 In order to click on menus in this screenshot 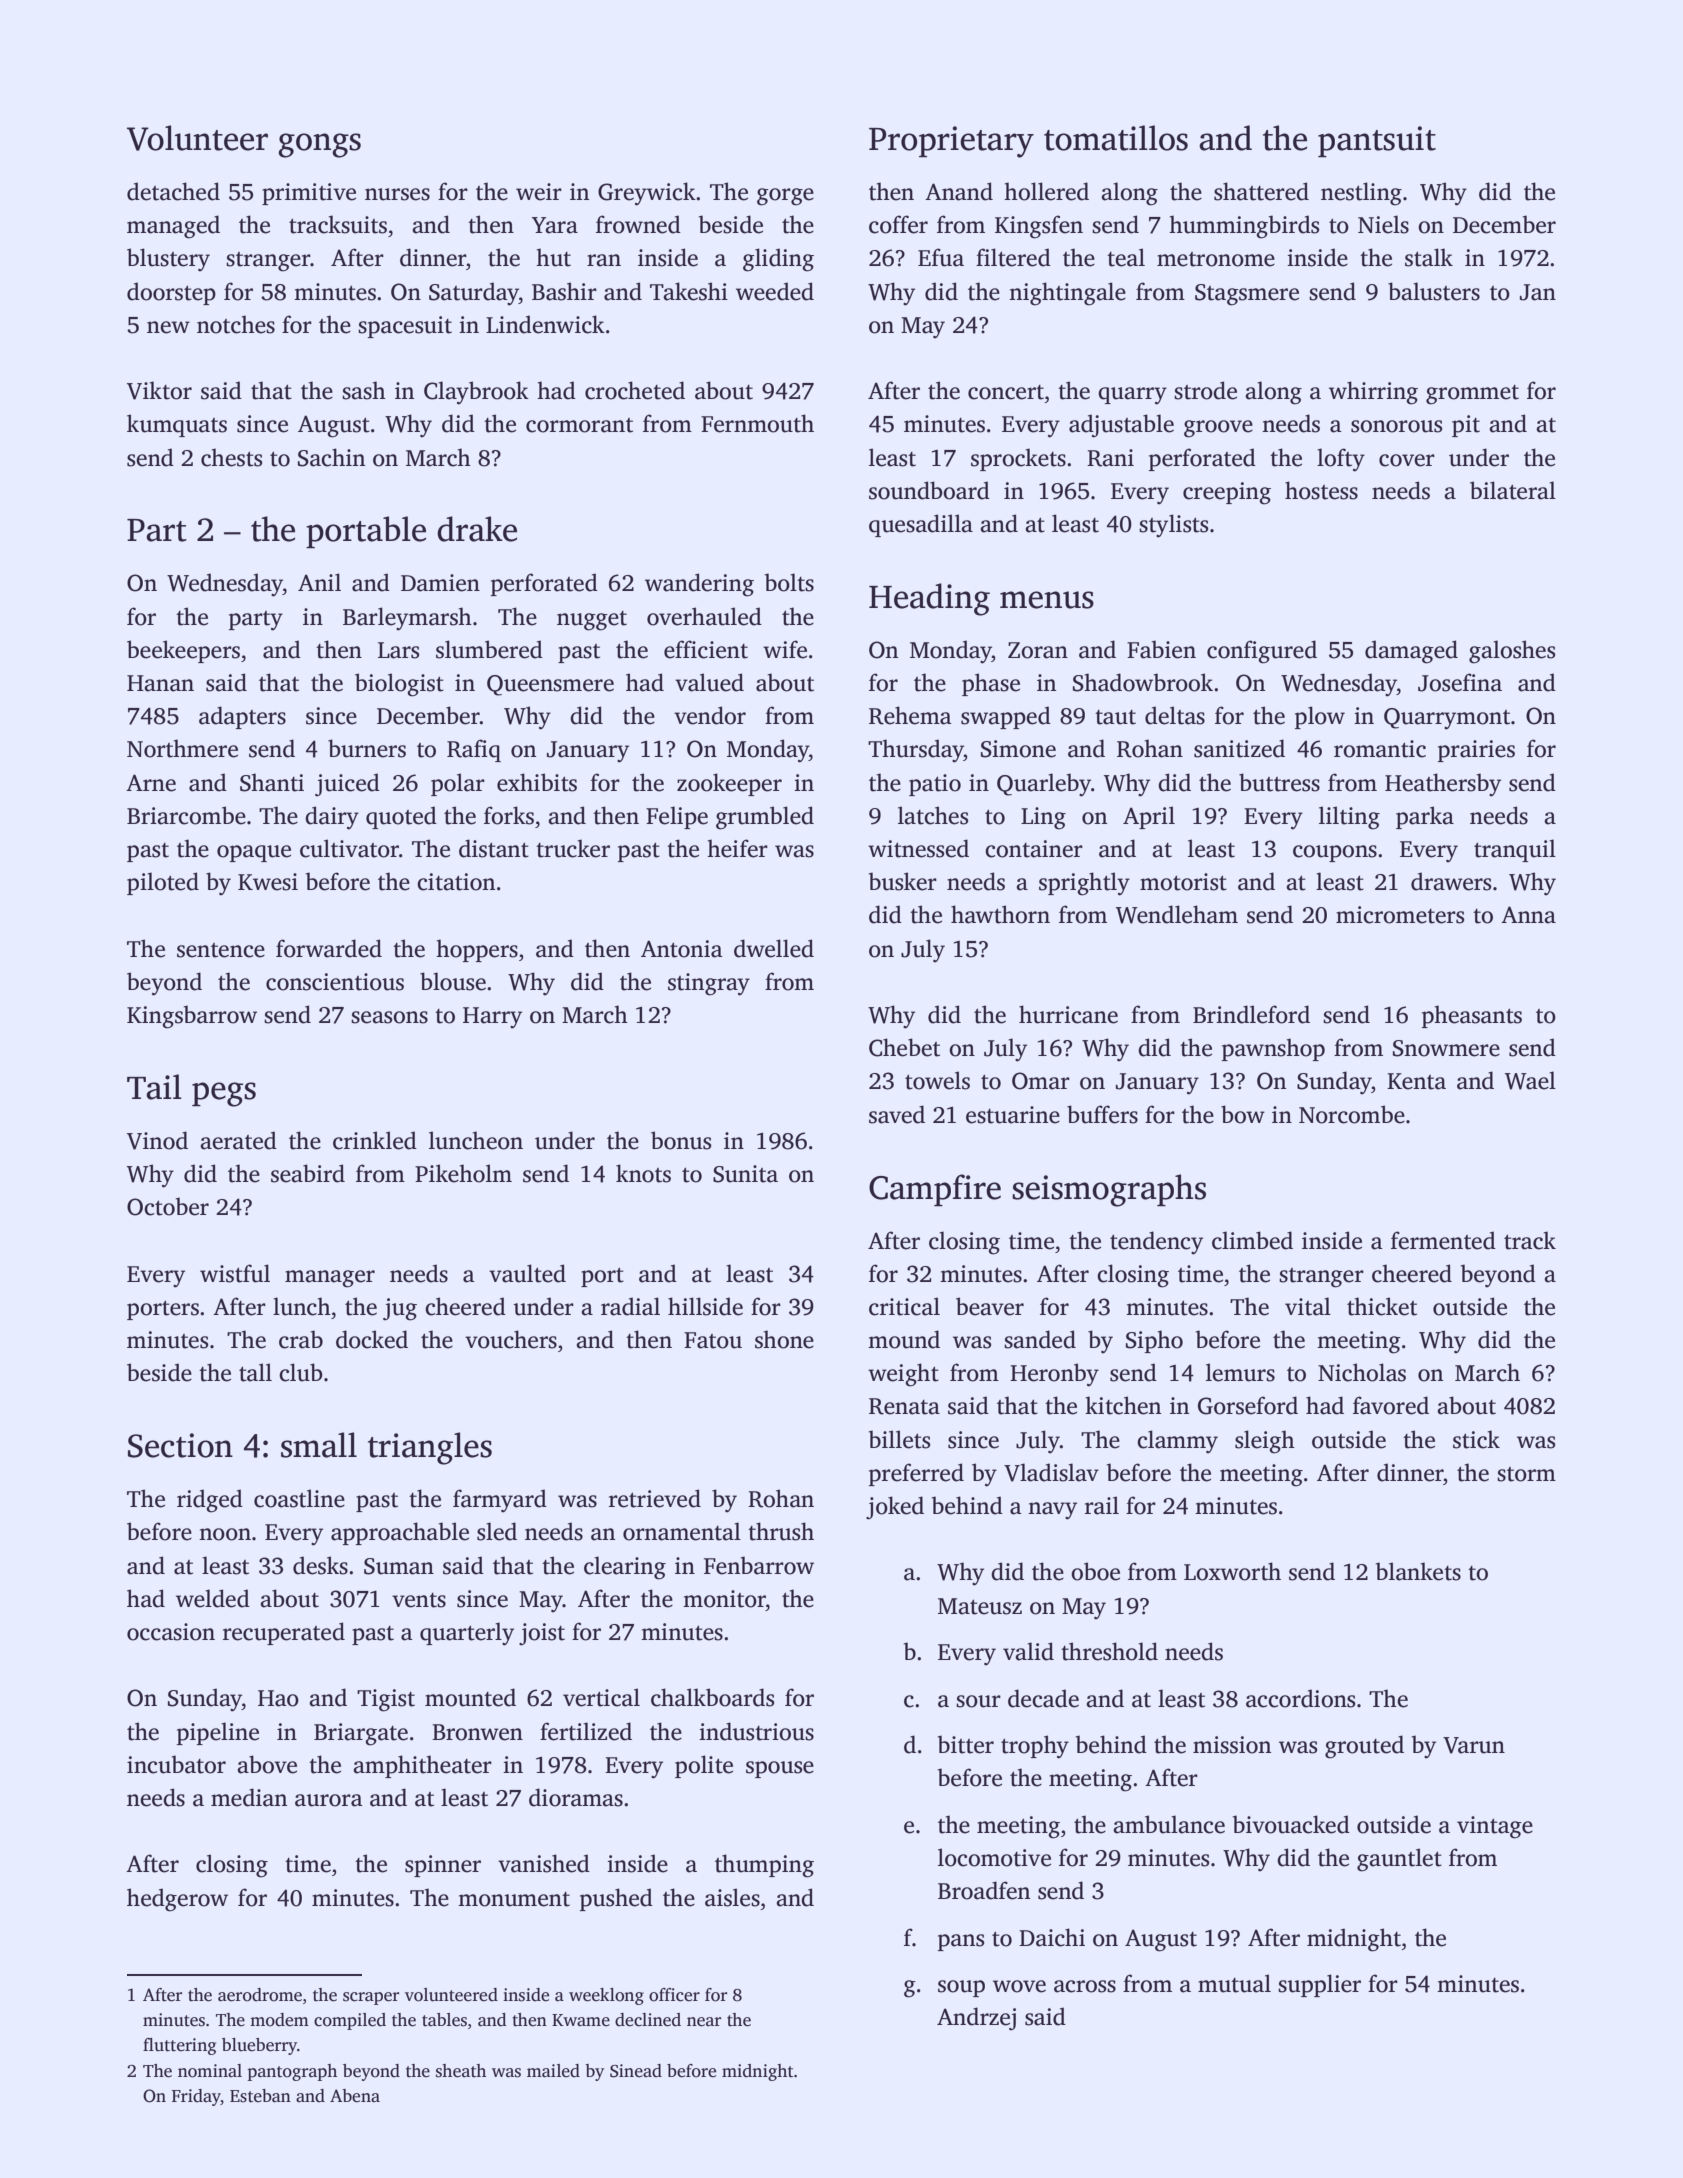, I will do `click(1047, 600)`.
